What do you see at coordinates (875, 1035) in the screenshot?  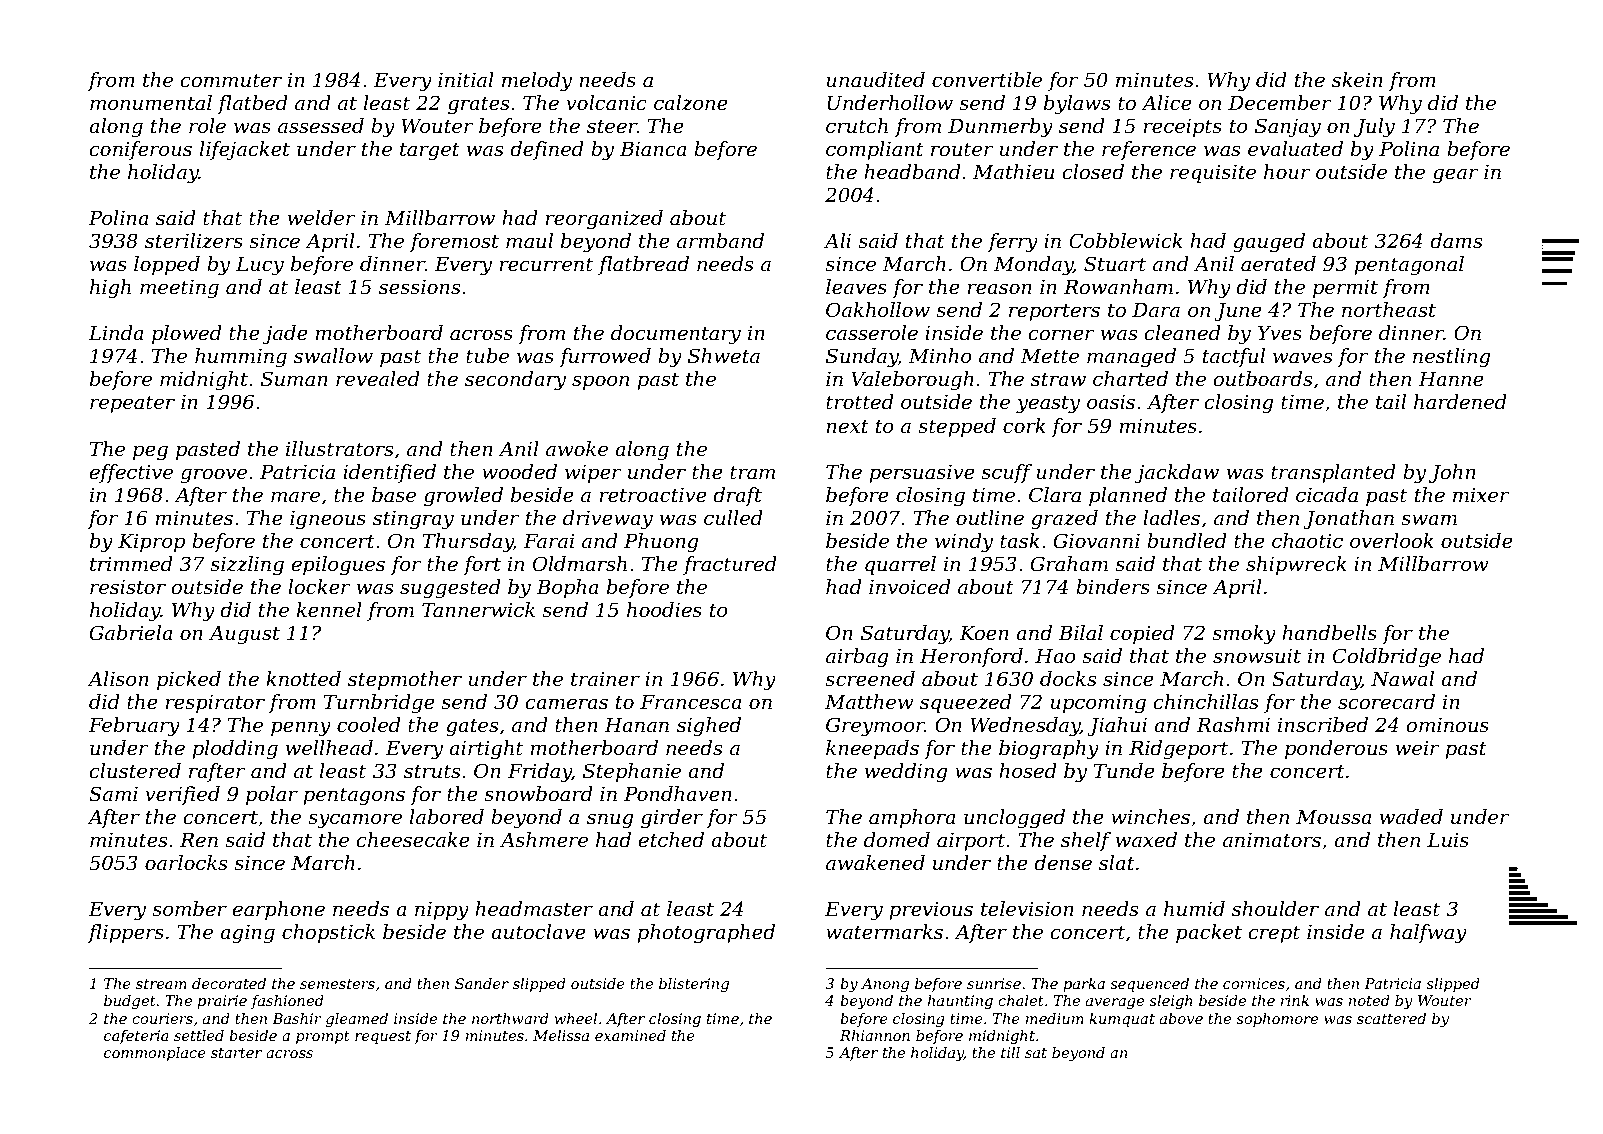 I see `Rhiannon` at bounding box center [875, 1035].
